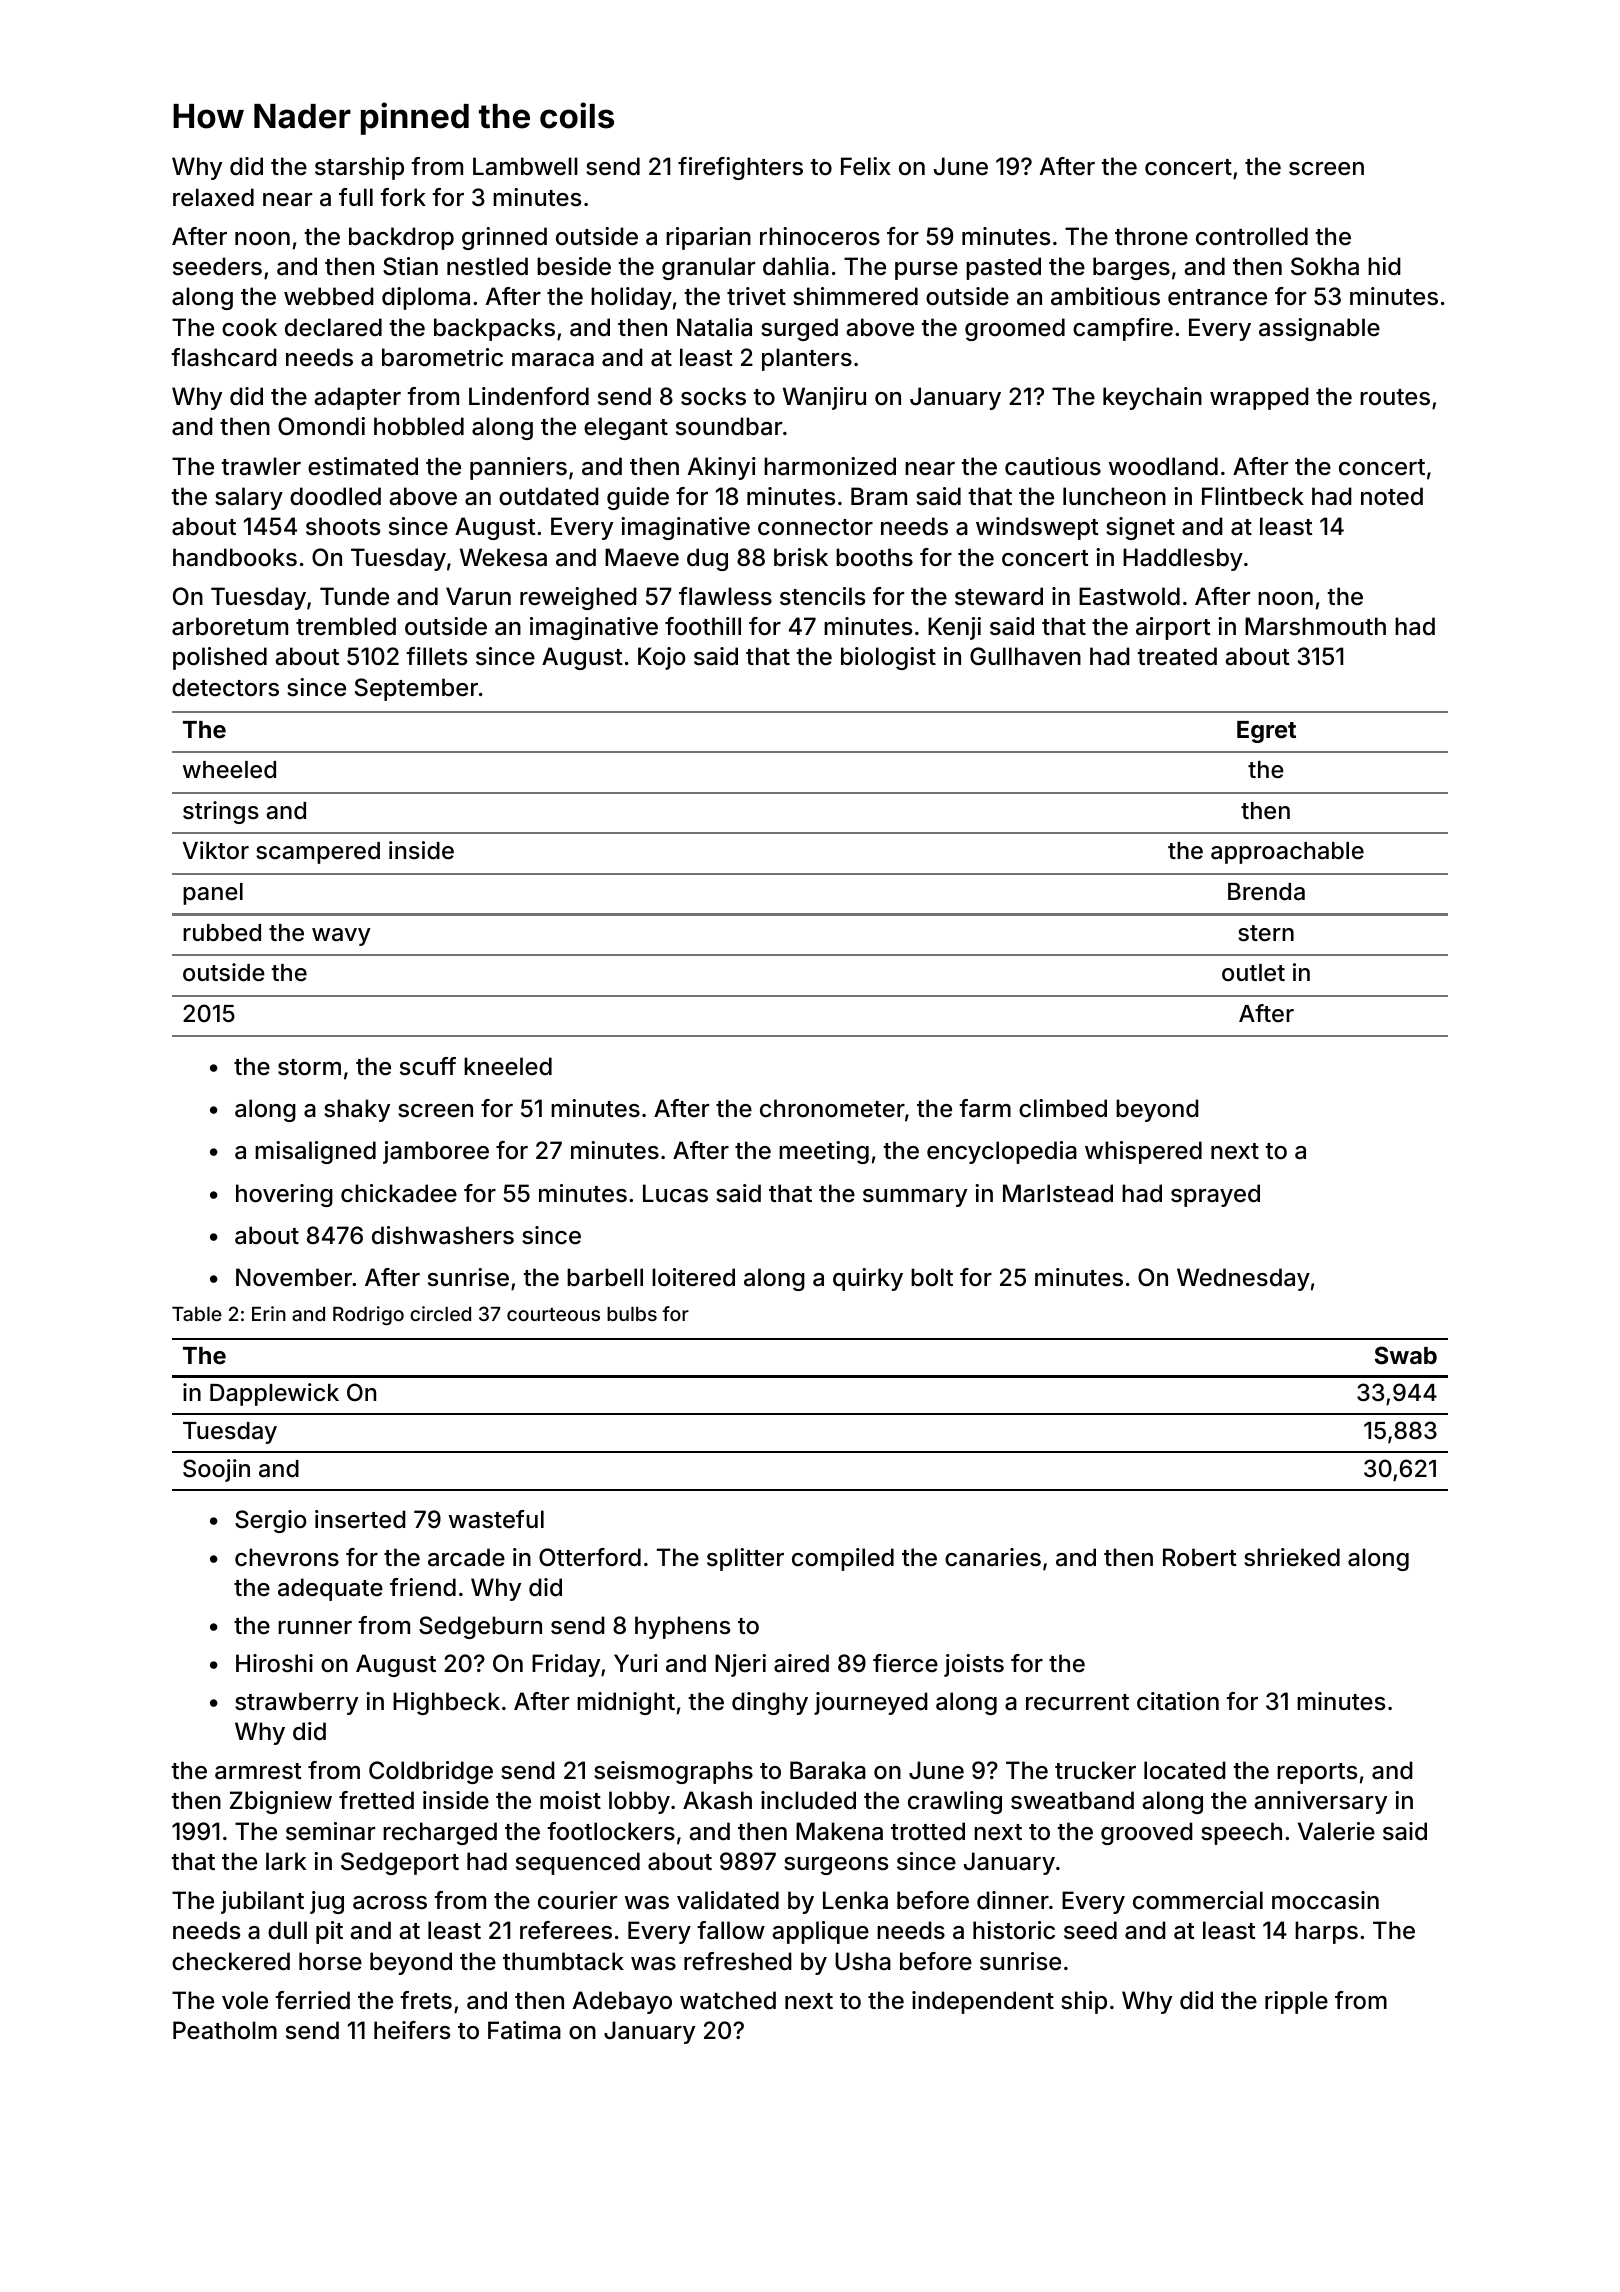 This document has width=1620, height=2292. Describe the element at coordinates (1296, 2002) in the document. I see `ripple` at that location.
